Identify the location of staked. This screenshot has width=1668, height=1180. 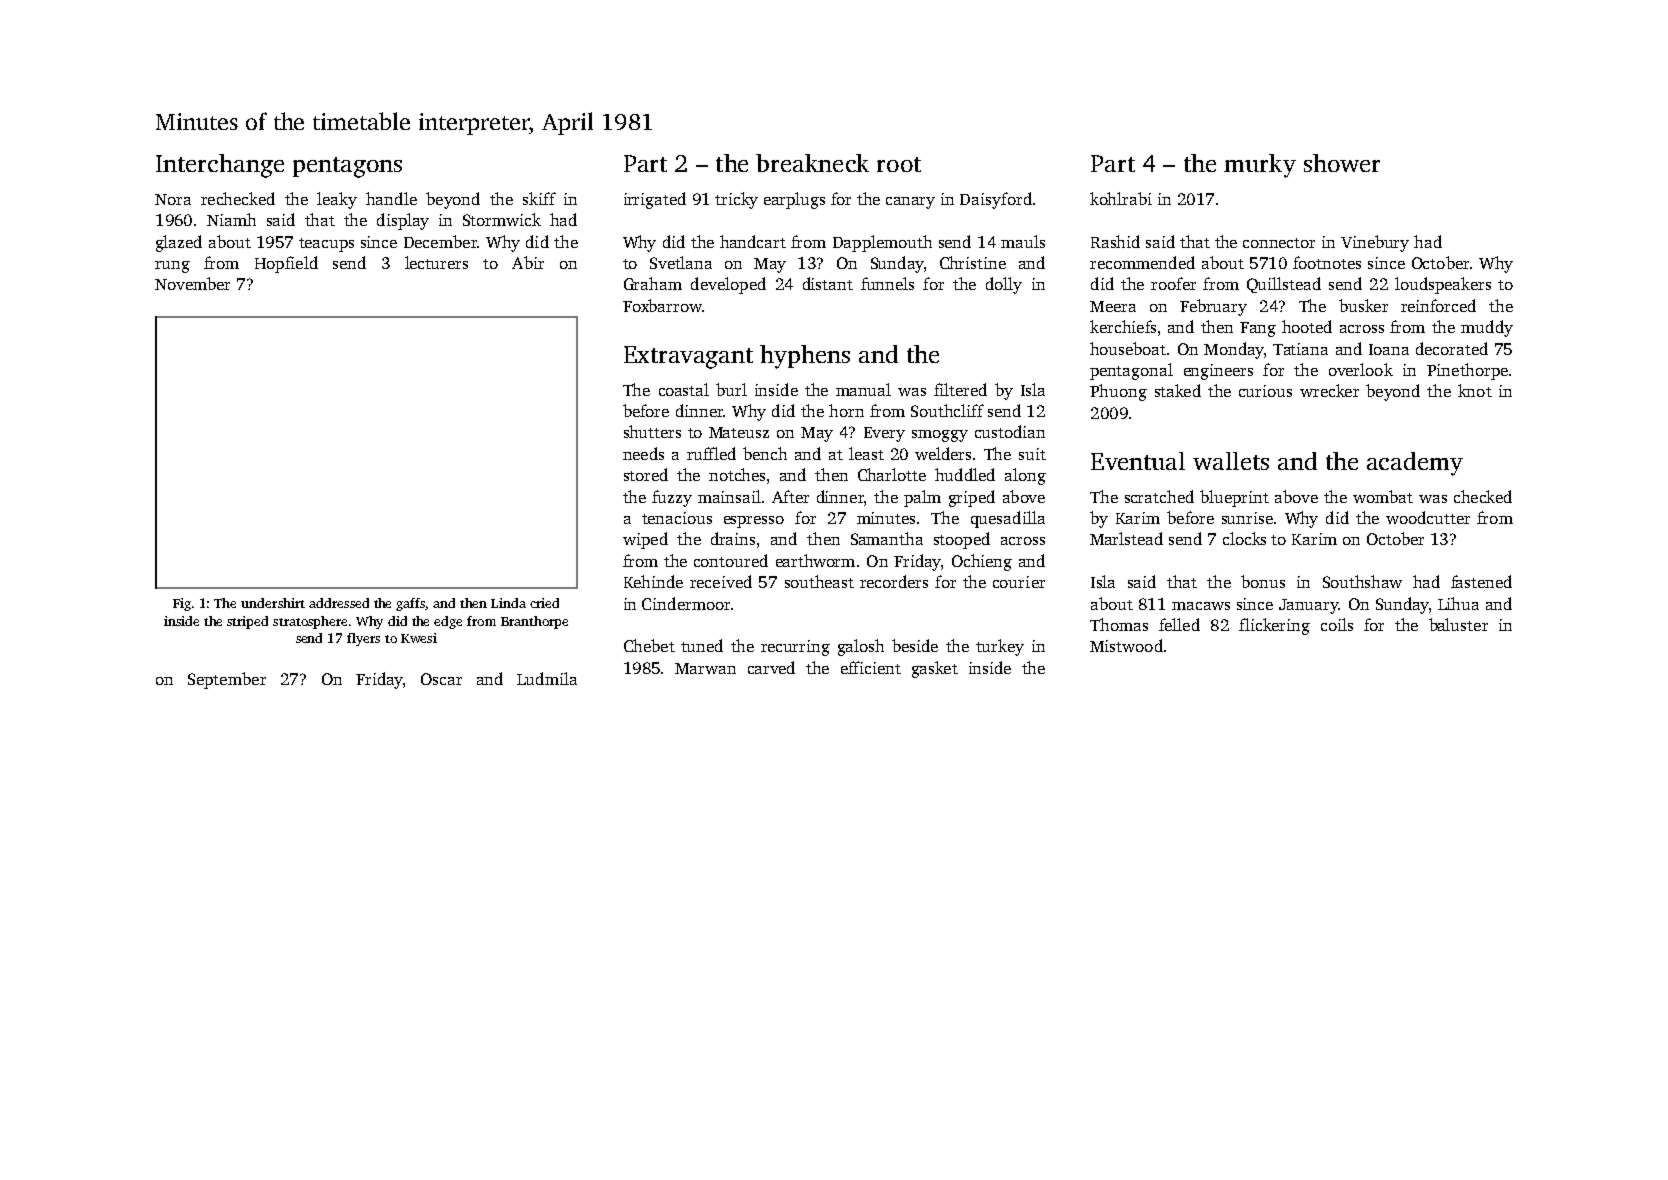
(1178, 390).
